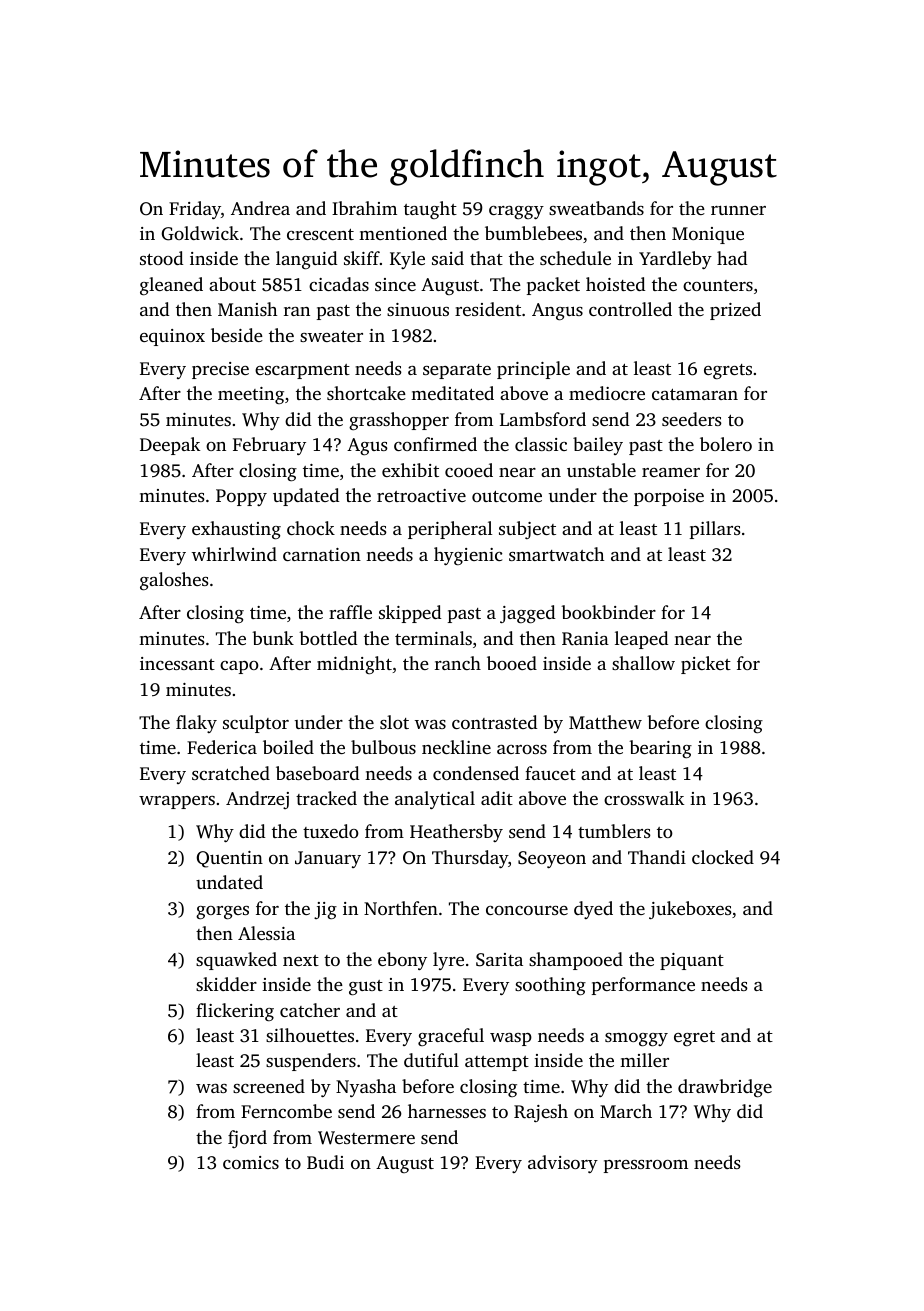  What do you see at coordinates (660, 749) in the image?
I see `bearing` at bounding box center [660, 749].
